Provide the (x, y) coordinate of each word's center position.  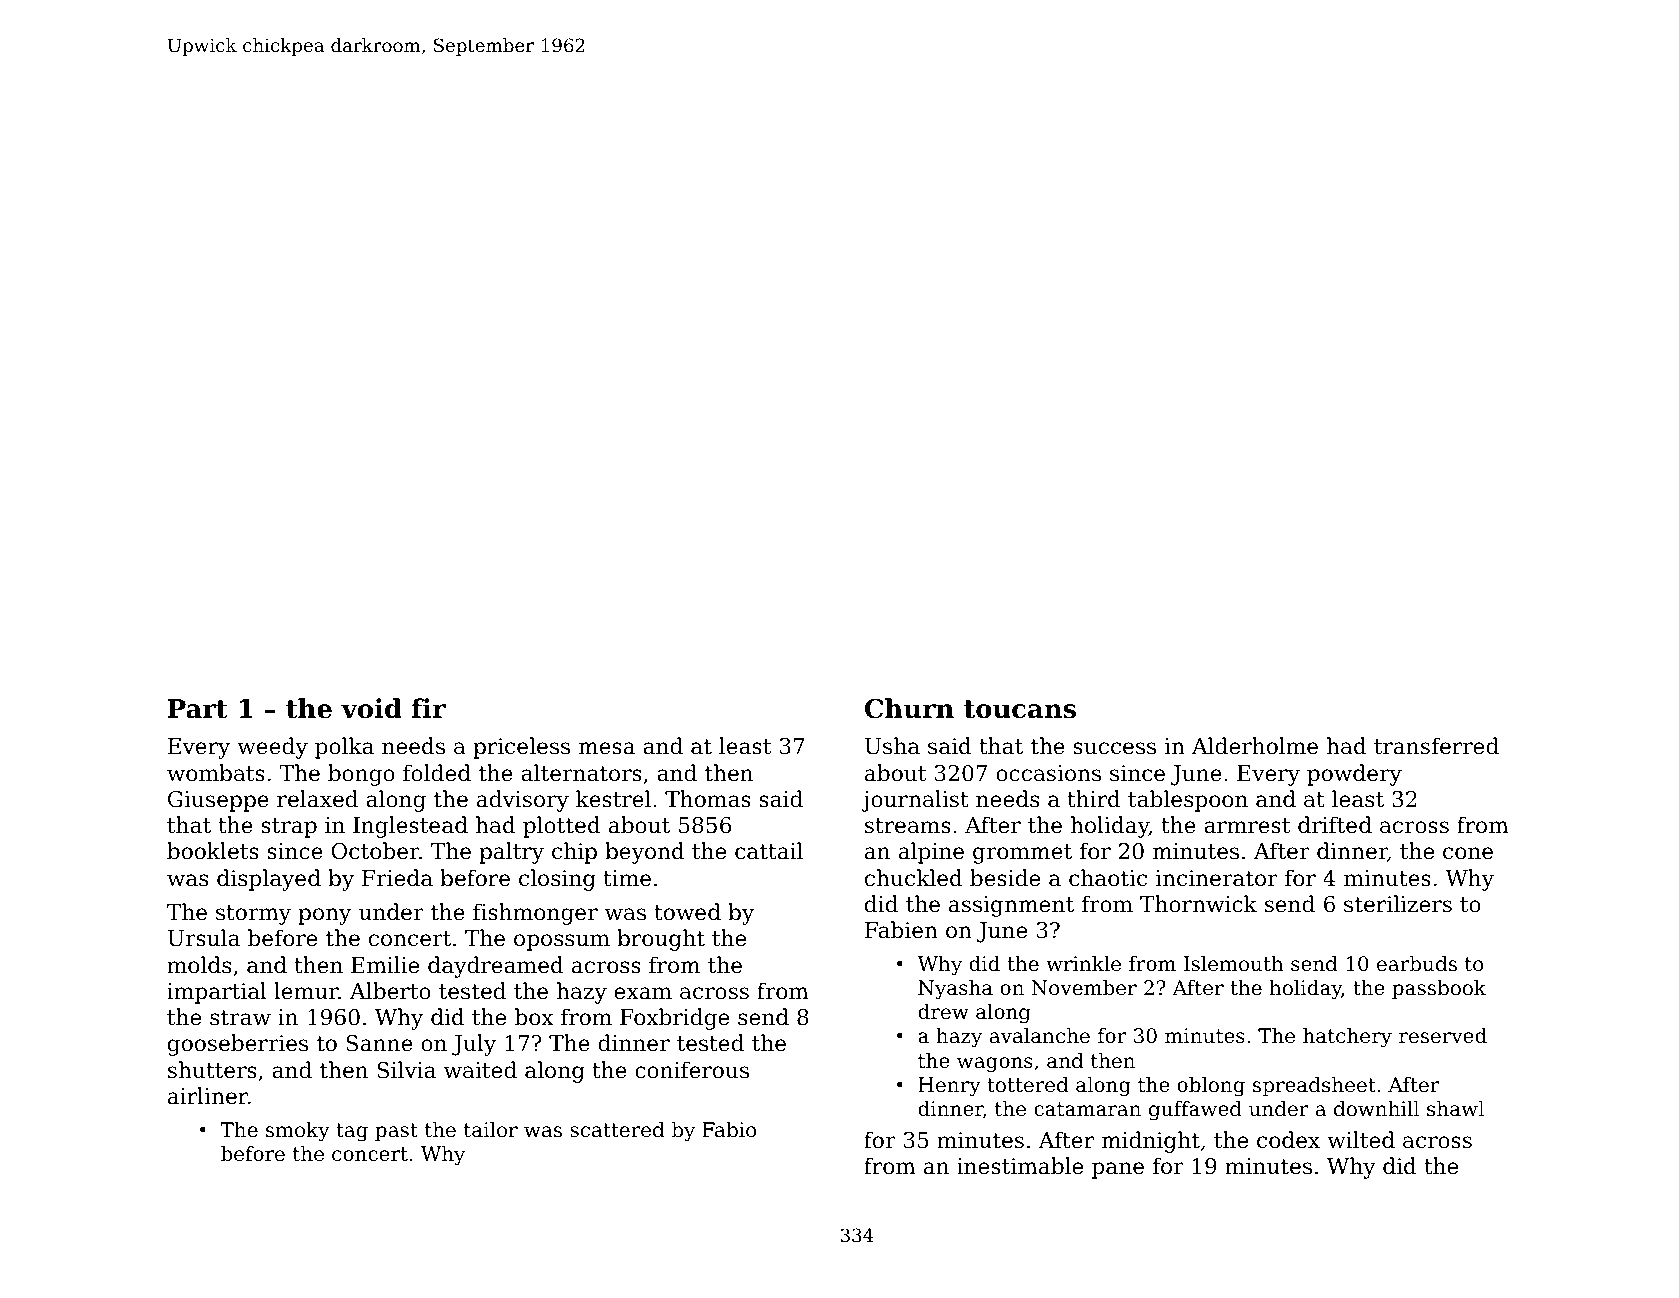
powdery (1354, 775)
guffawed (1195, 1111)
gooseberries (238, 1045)
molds (199, 965)
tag (352, 1132)
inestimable (1020, 1166)
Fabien (901, 930)
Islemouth (1234, 964)
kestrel (613, 799)
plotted (562, 827)
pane (1118, 1170)
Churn (909, 708)
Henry (949, 1087)
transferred (1436, 746)
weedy (272, 748)
